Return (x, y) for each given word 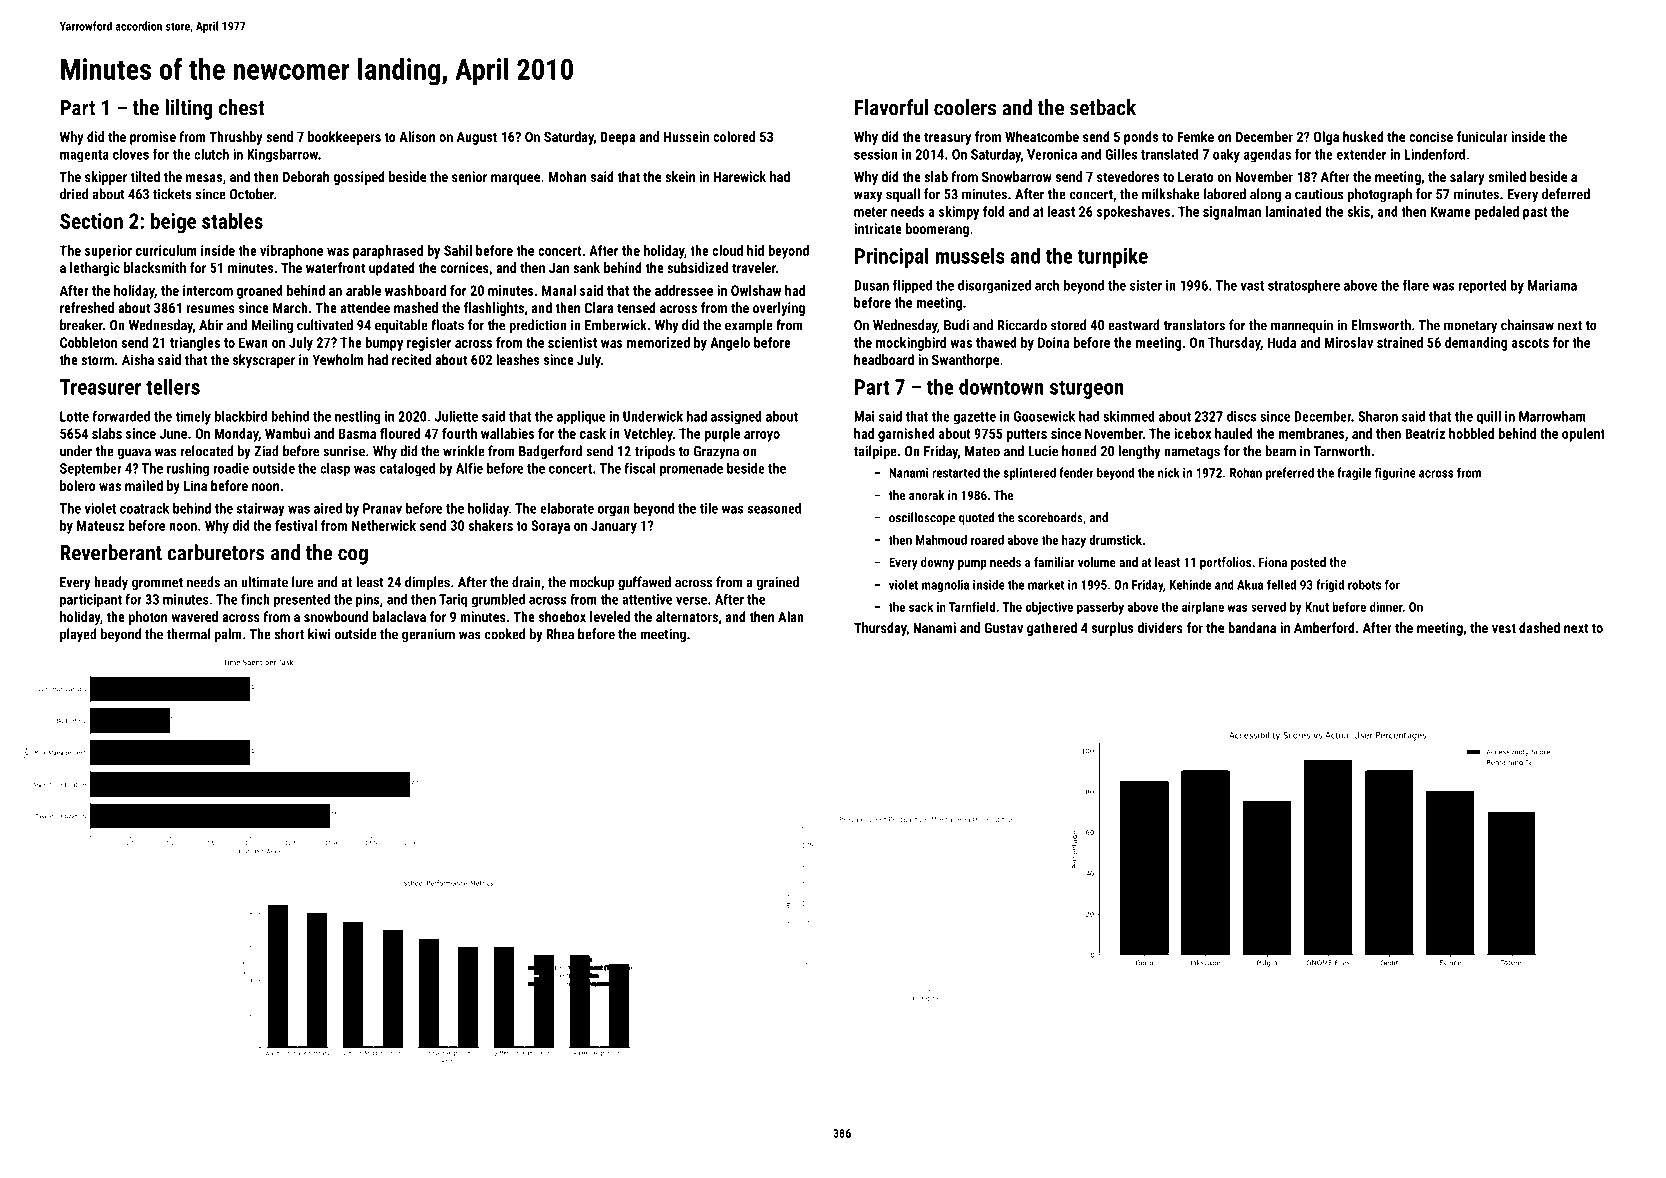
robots (1364, 584)
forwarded (121, 416)
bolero (78, 485)
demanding (1476, 344)
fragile (1354, 473)
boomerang (937, 230)
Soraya (550, 527)
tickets (172, 194)
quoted (976, 518)
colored (734, 136)
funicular (1482, 136)
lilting (189, 109)
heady (111, 583)
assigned (736, 417)
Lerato (1196, 177)
